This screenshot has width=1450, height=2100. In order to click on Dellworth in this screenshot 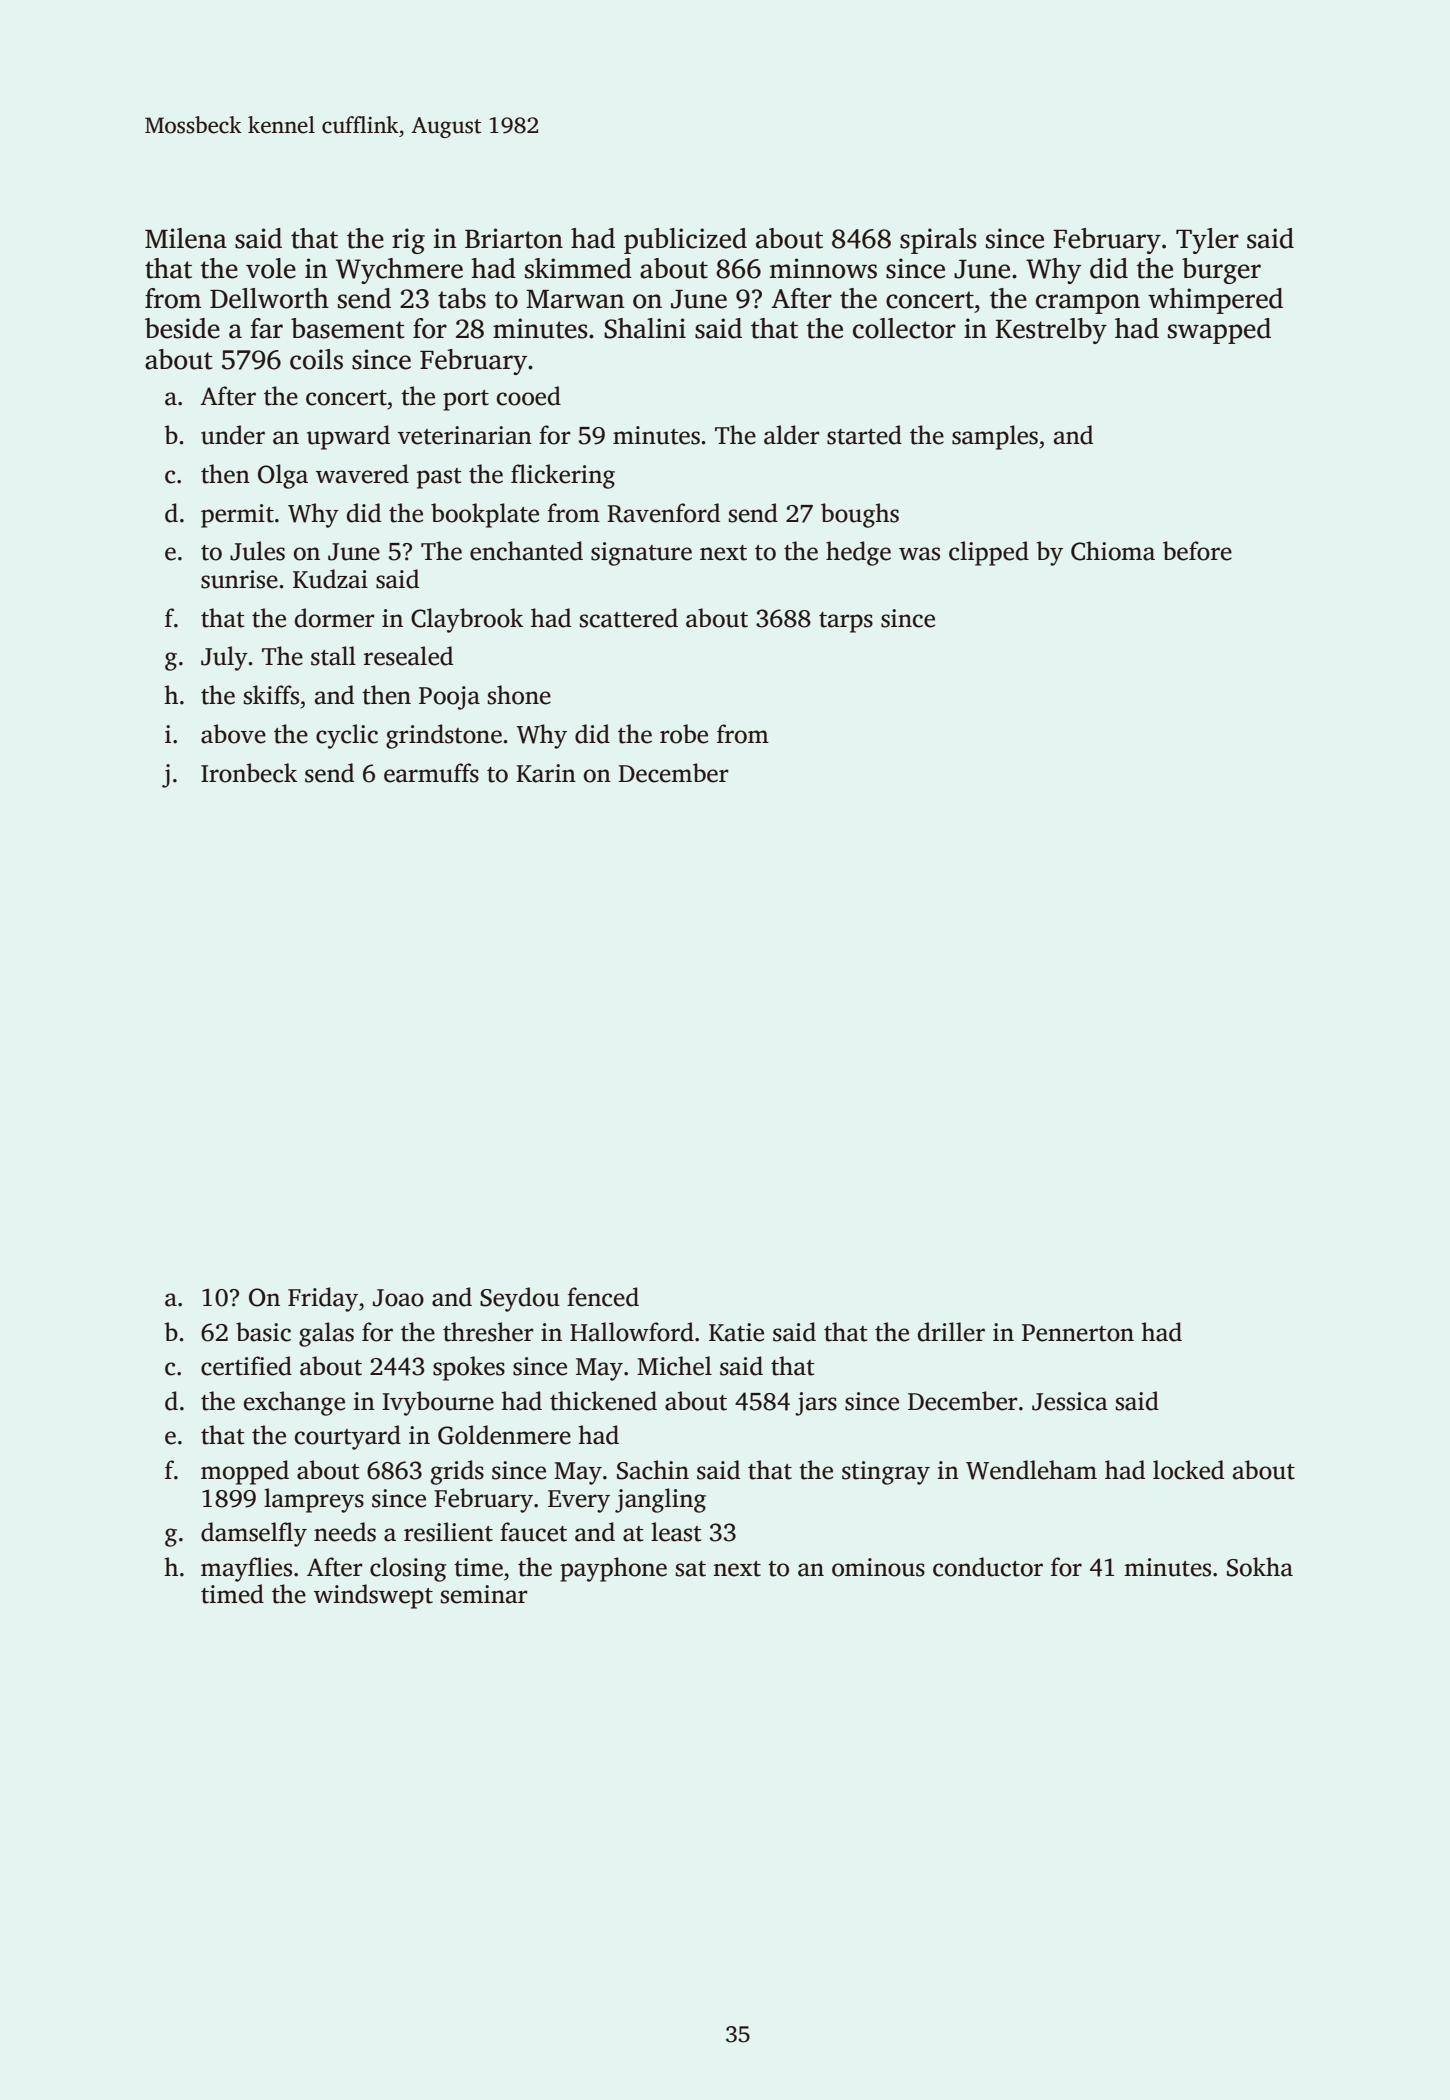, I will do `click(269, 298)`.
